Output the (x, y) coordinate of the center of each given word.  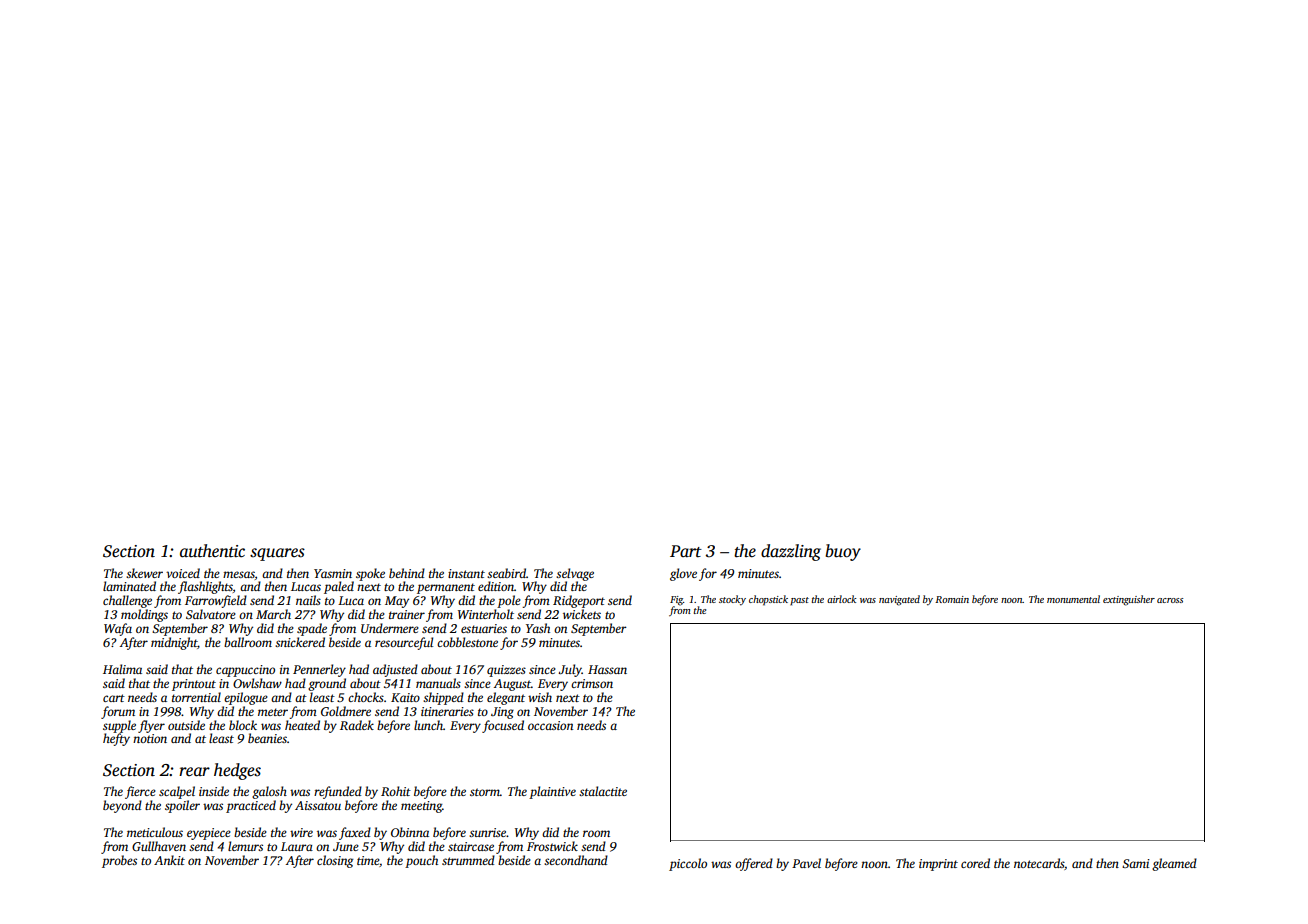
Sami (1136, 863)
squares (277, 554)
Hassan (607, 669)
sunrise (488, 832)
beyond (122, 806)
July (570, 670)
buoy (843, 552)
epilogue (246, 698)
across (1170, 600)
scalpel (177, 792)
